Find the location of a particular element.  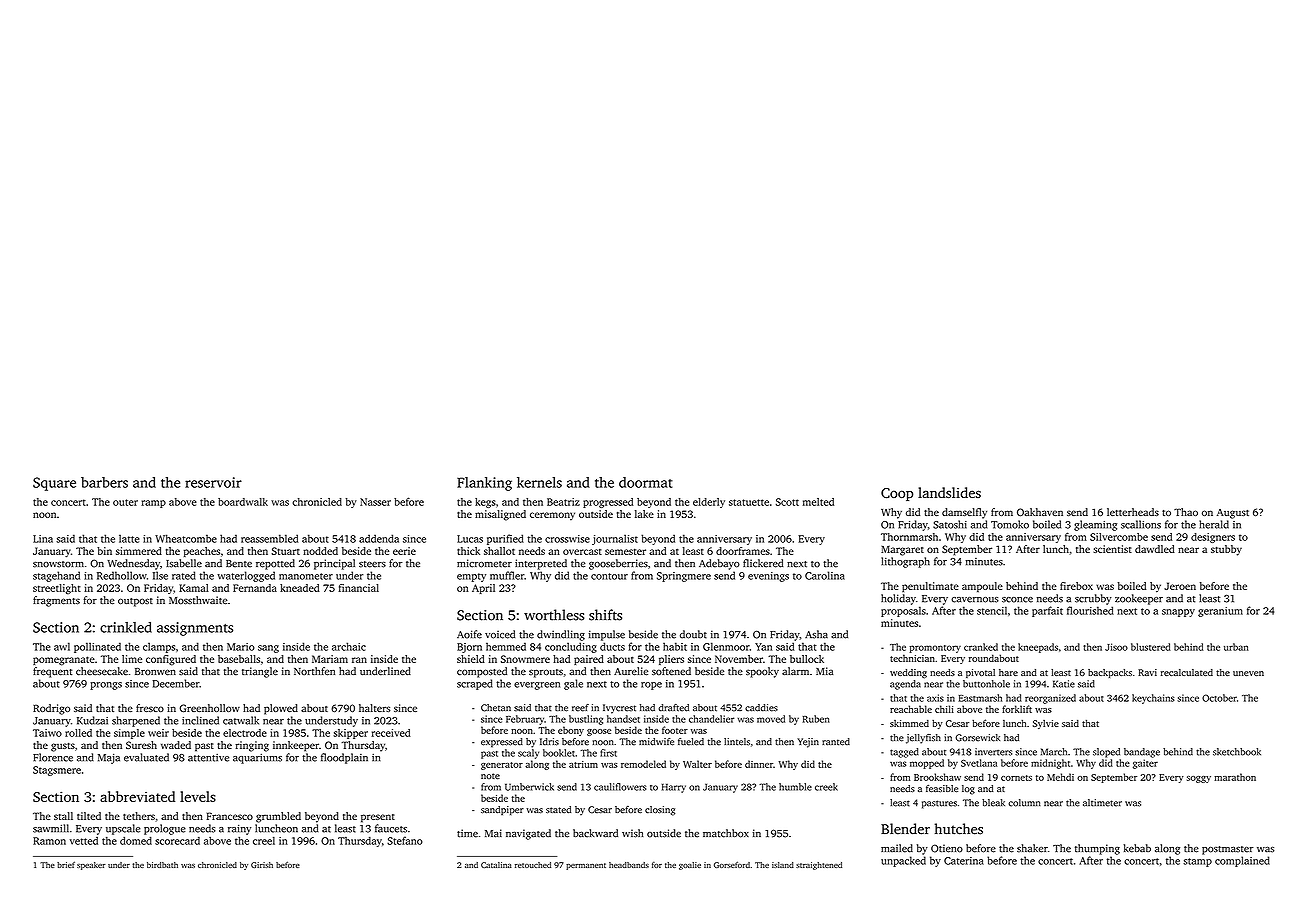

baseballs is located at coordinates (239, 659).
